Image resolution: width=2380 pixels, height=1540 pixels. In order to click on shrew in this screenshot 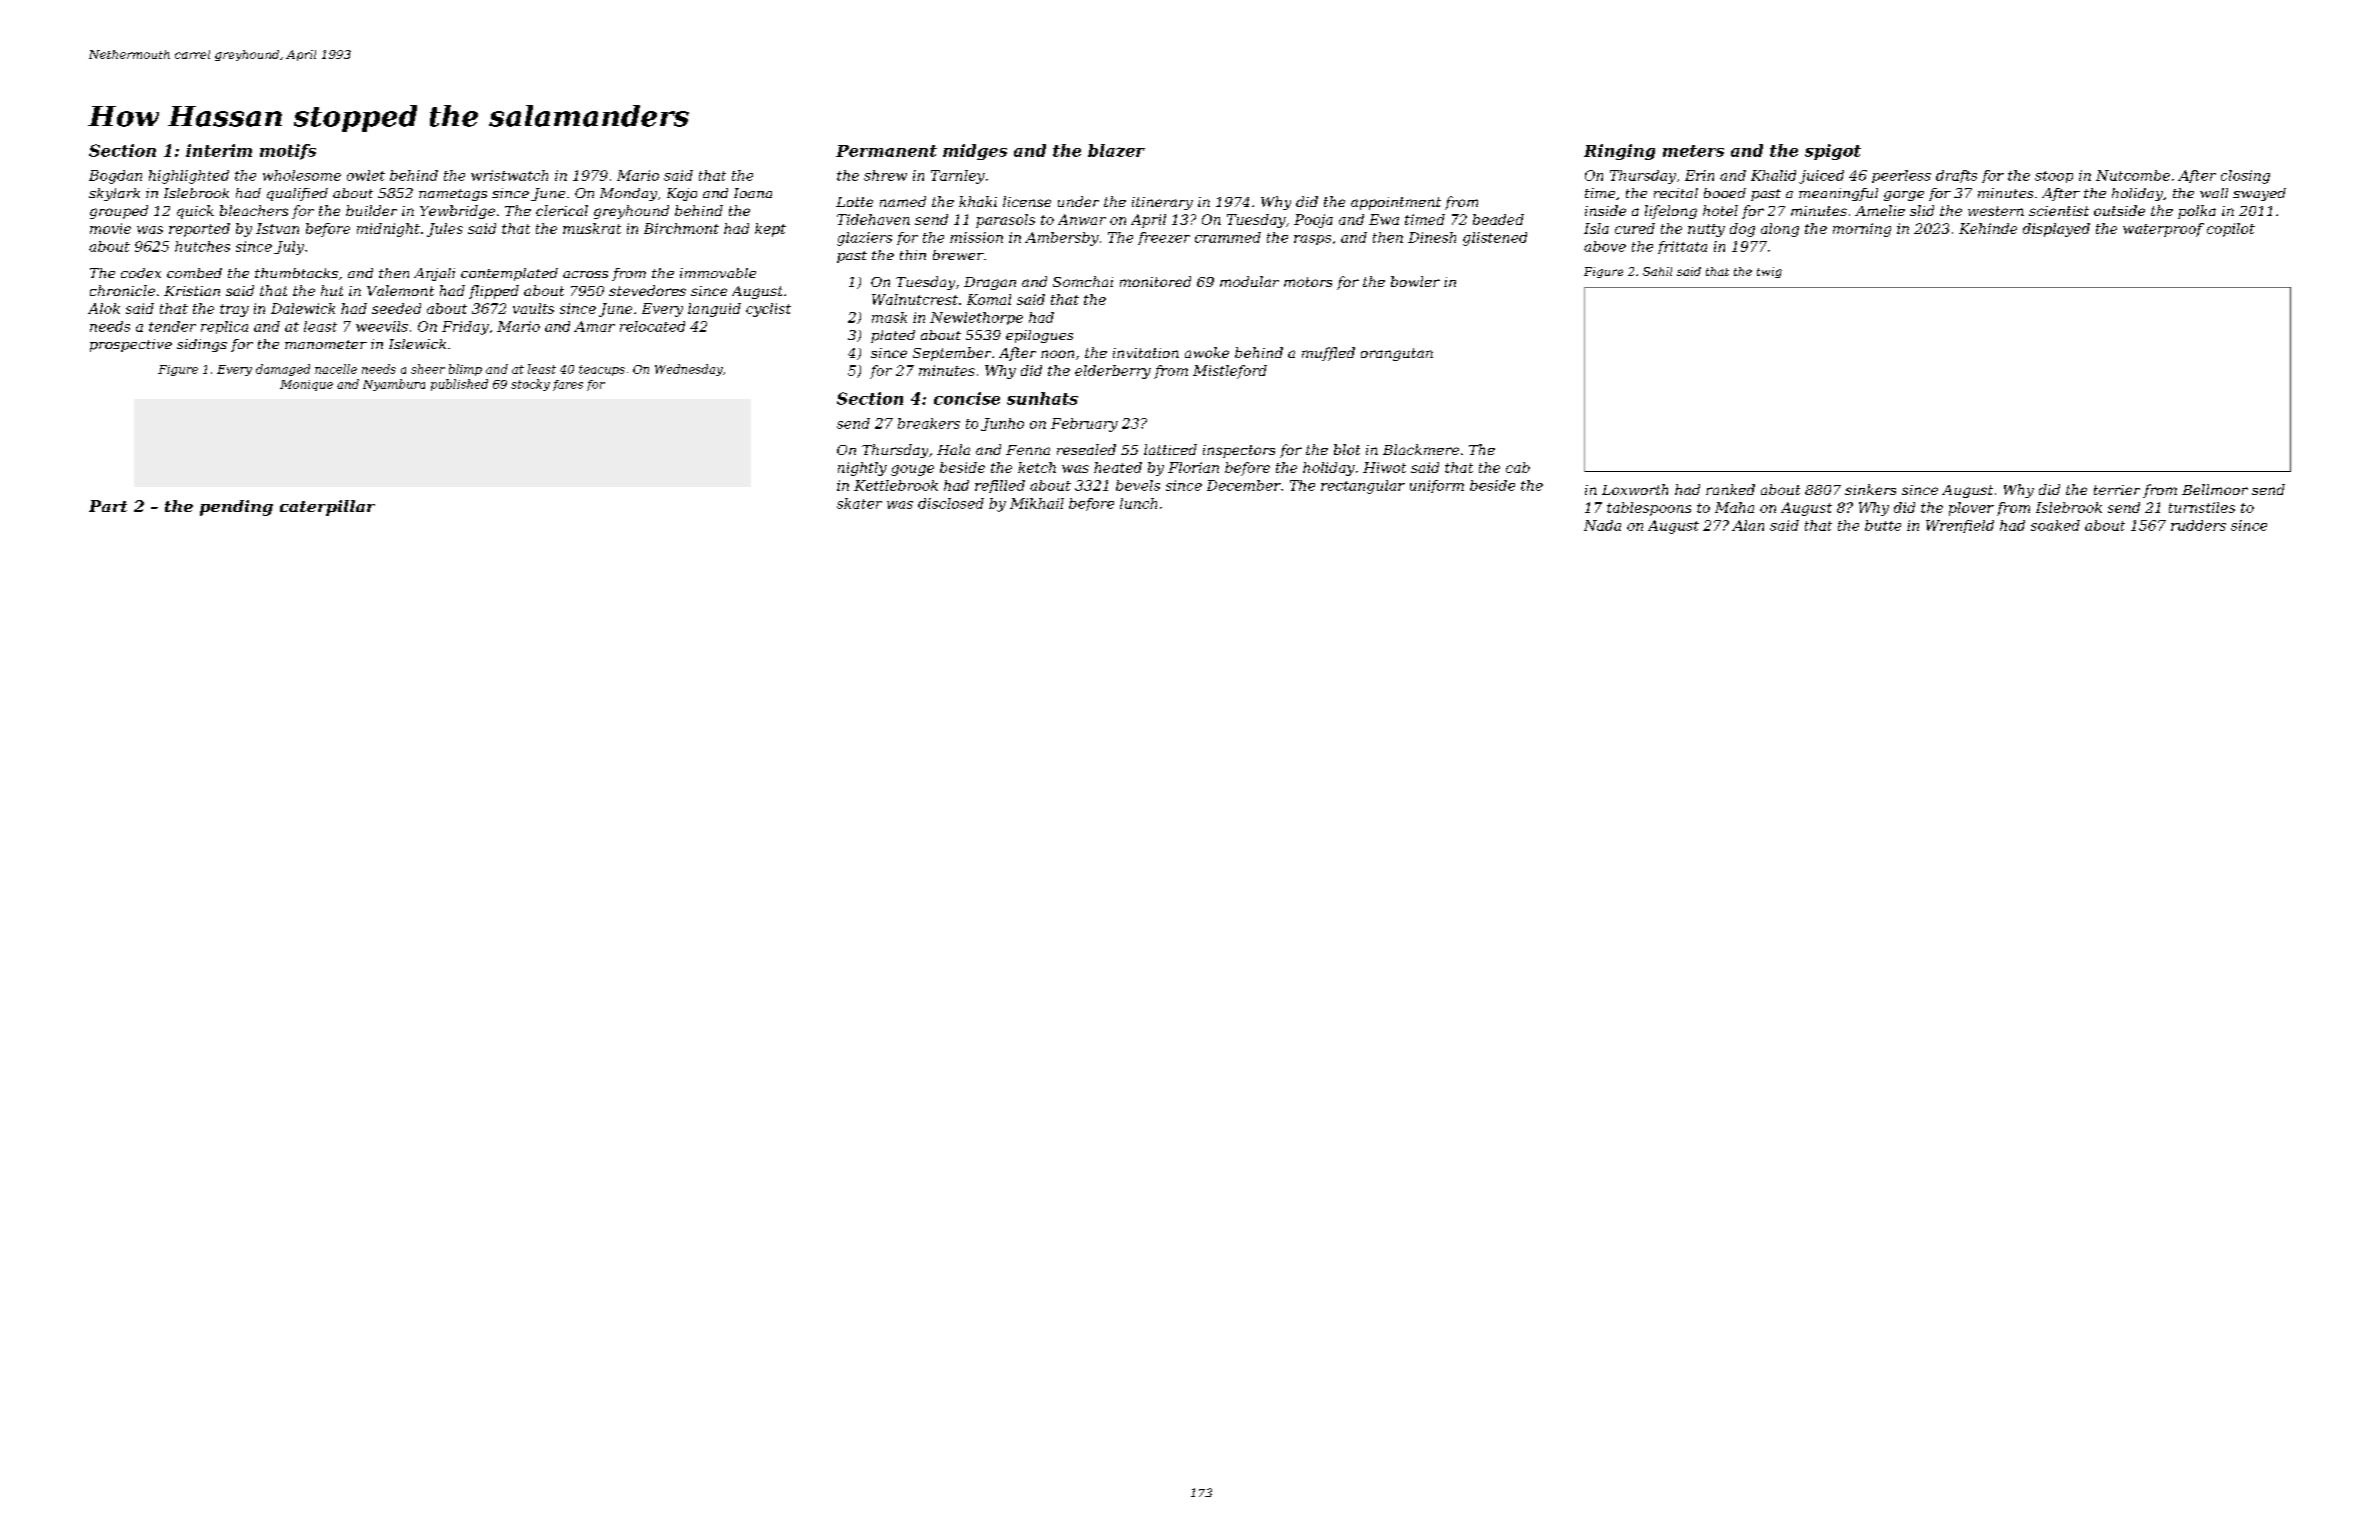, I will do `click(885, 175)`.
